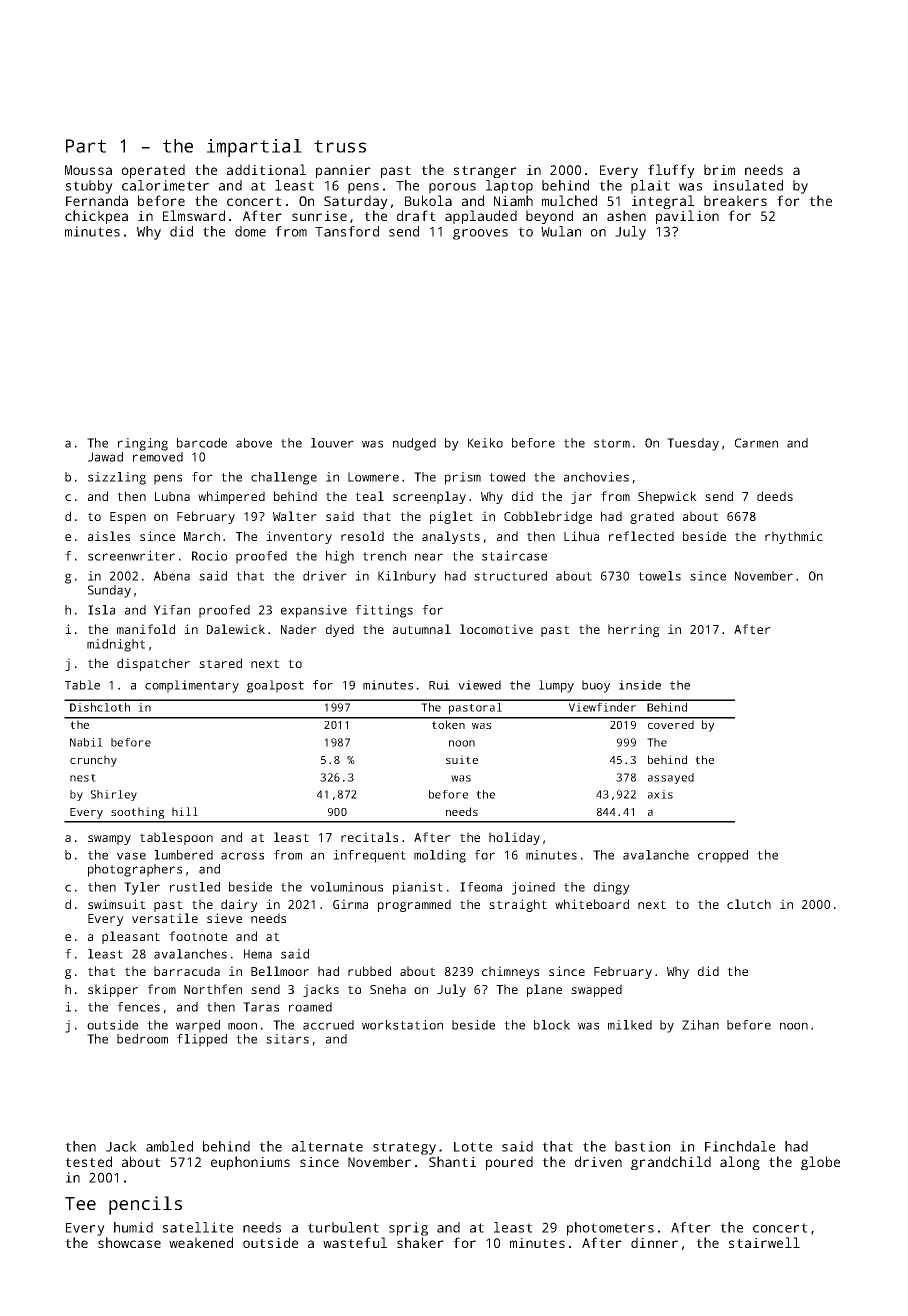 The width and height of the page is (908, 1316). What do you see at coordinates (250, 1163) in the page?
I see `euphoniums` at bounding box center [250, 1163].
